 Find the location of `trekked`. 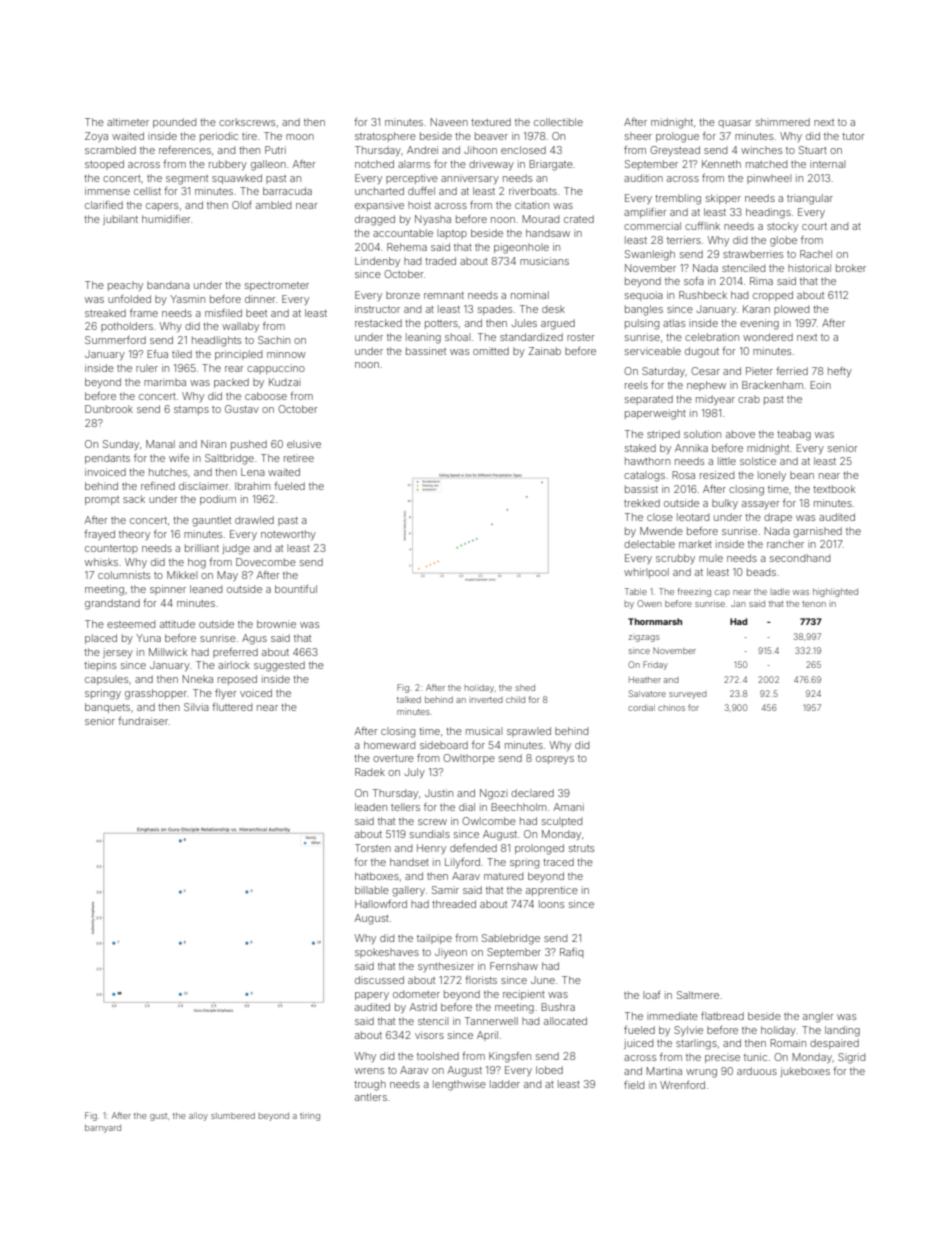

trekked is located at coordinates (642, 503).
